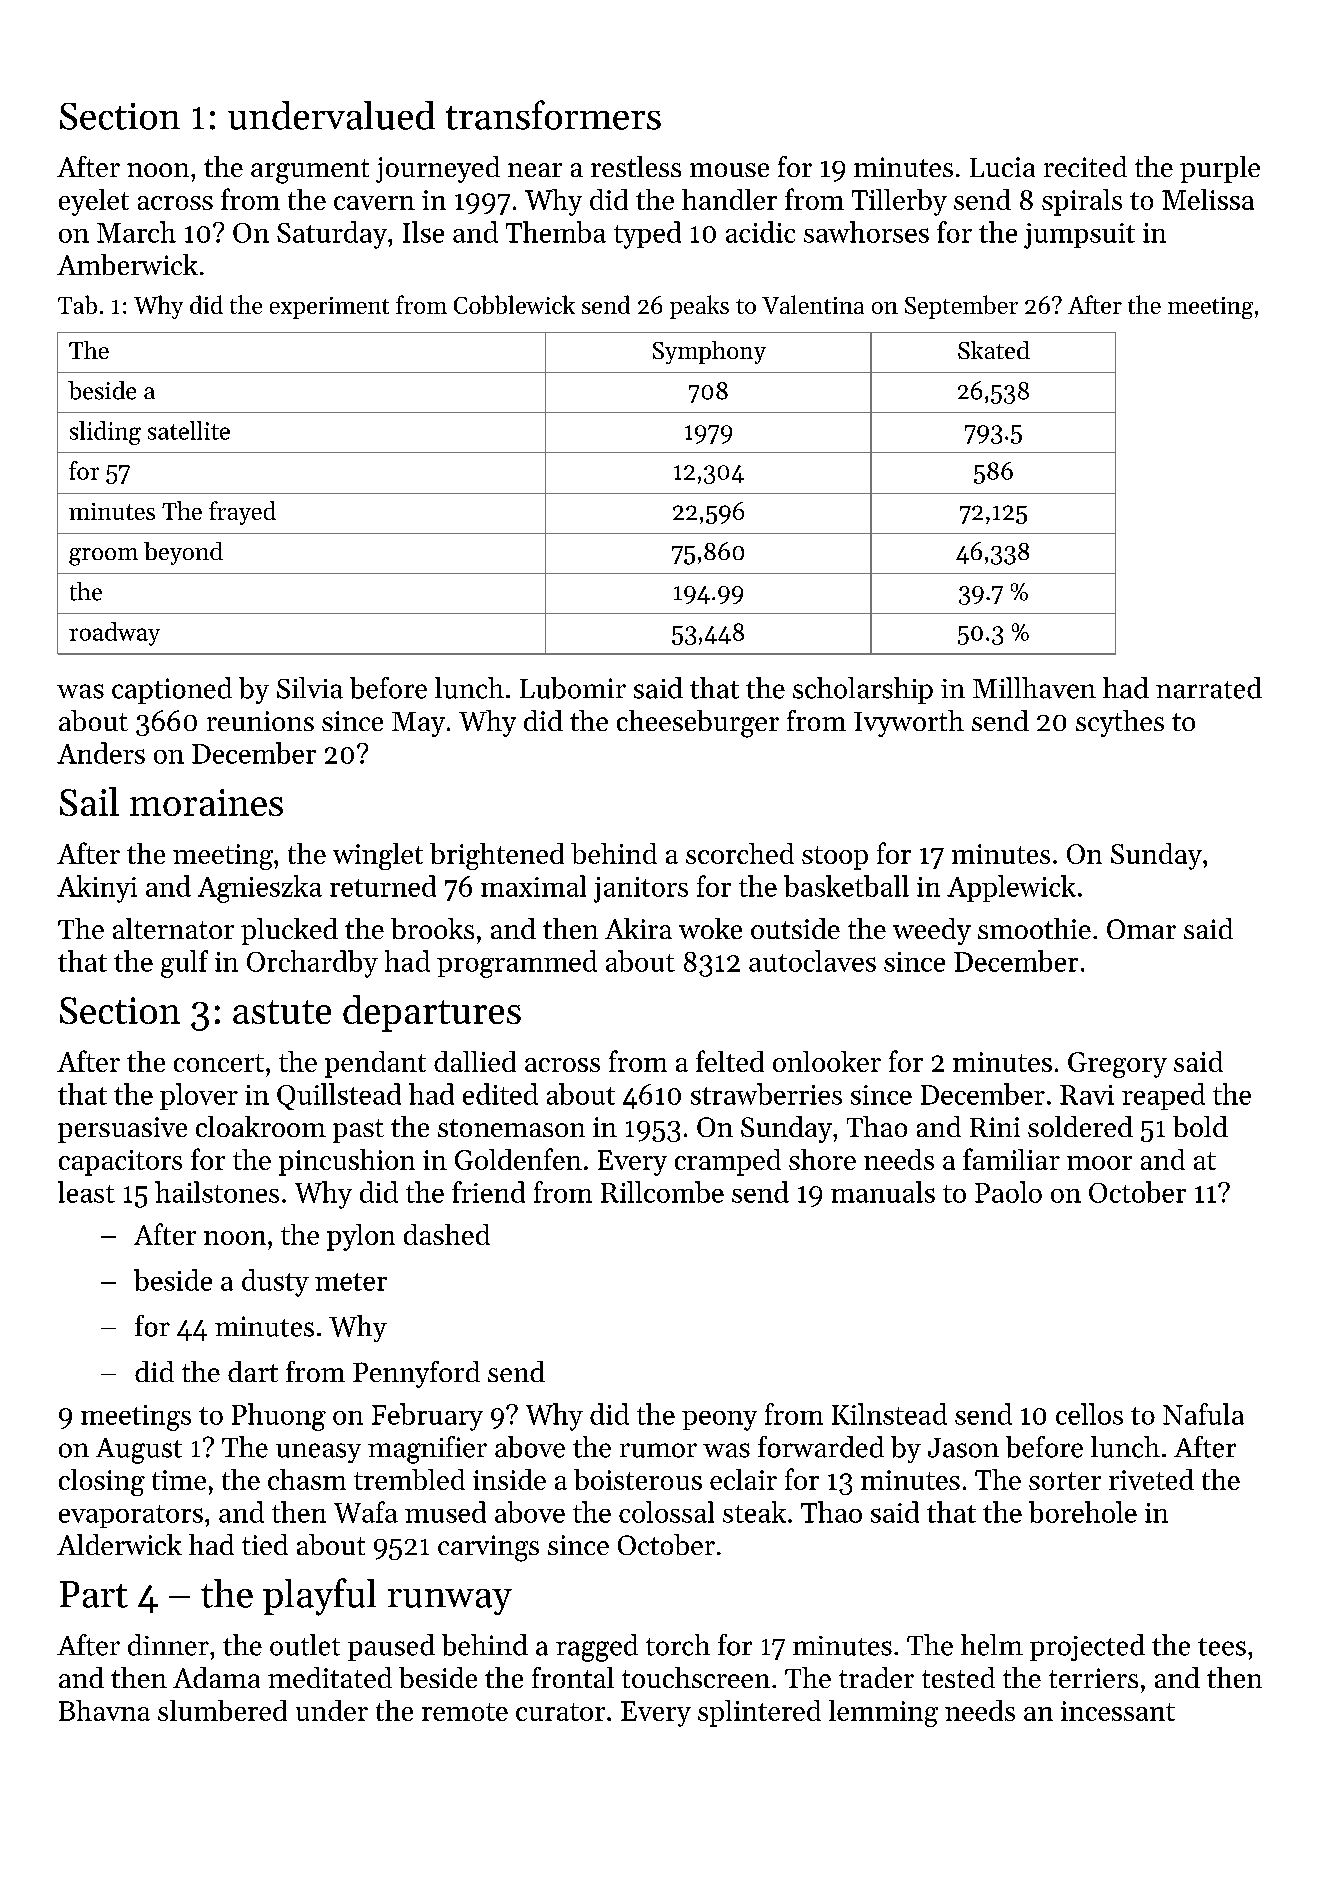  What do you see at coordinates (1079, 236) in the image?
I see `jumpsuit` at bounding box center [1079, 236].
